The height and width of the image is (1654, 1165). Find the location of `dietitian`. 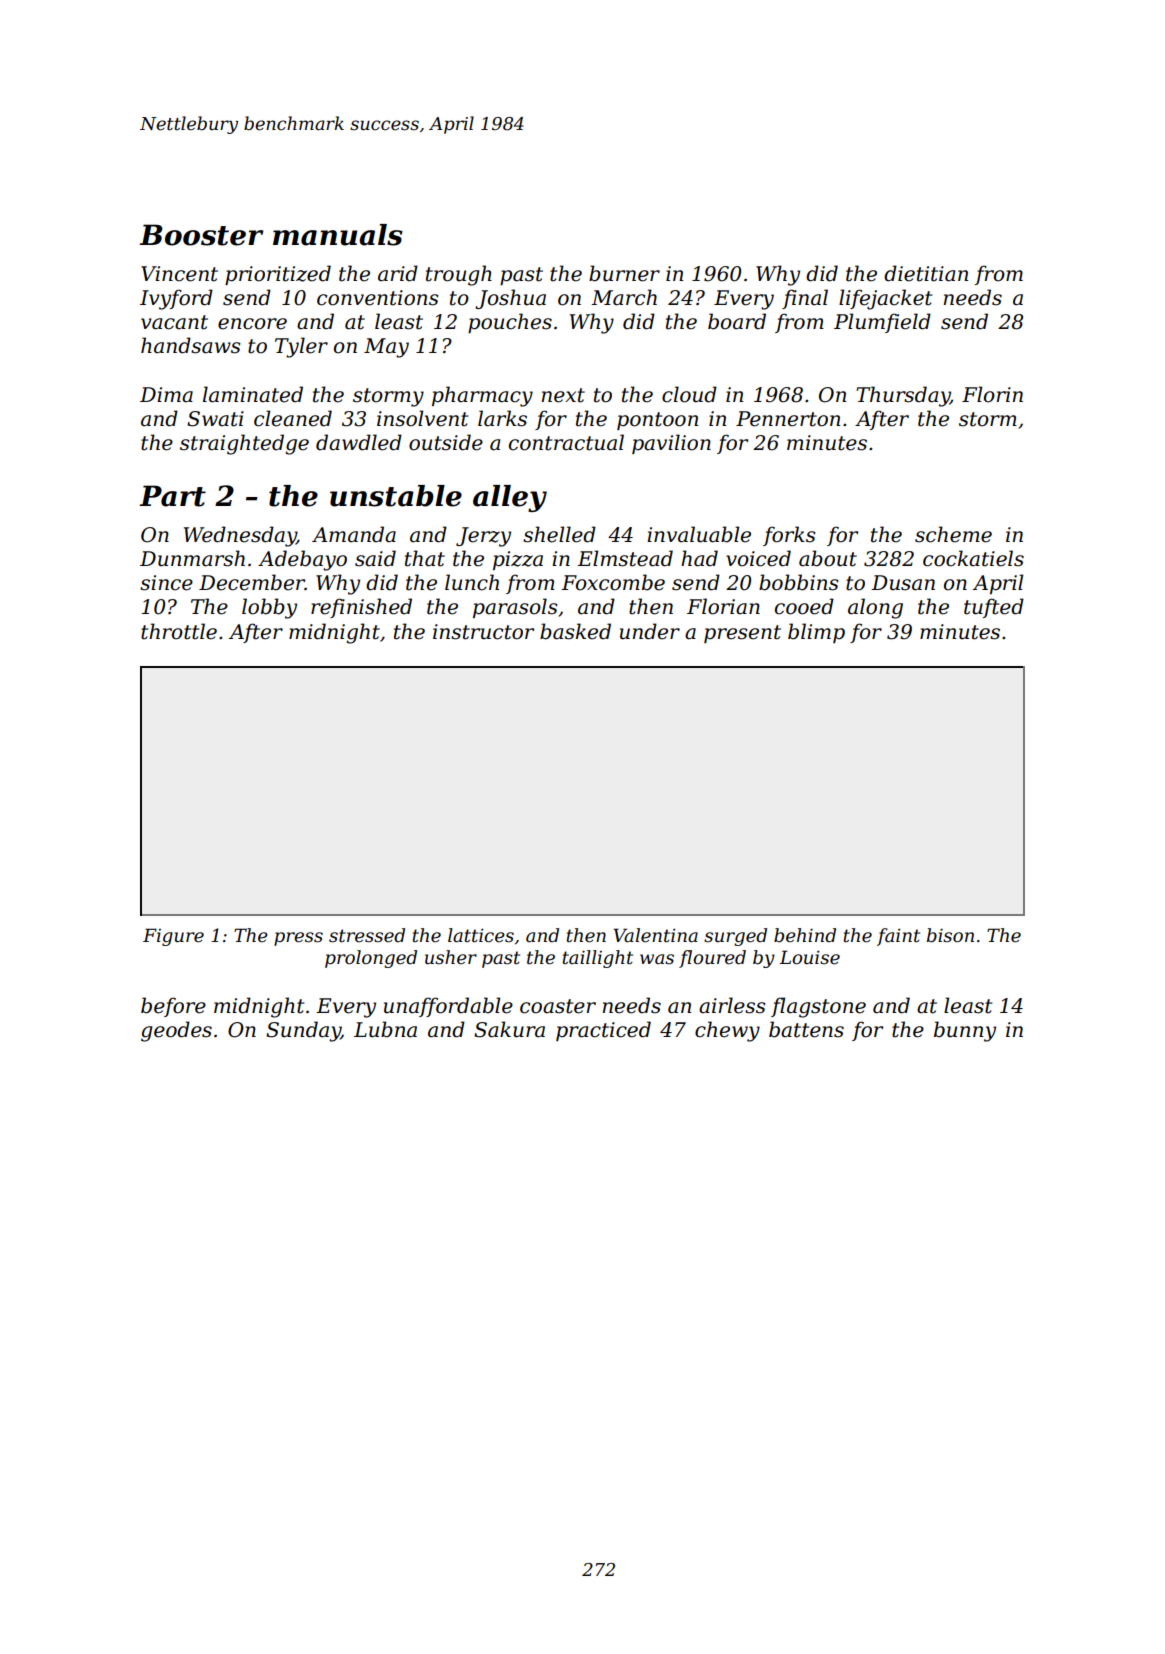

dietitian is located at coordinates (926, 273).
